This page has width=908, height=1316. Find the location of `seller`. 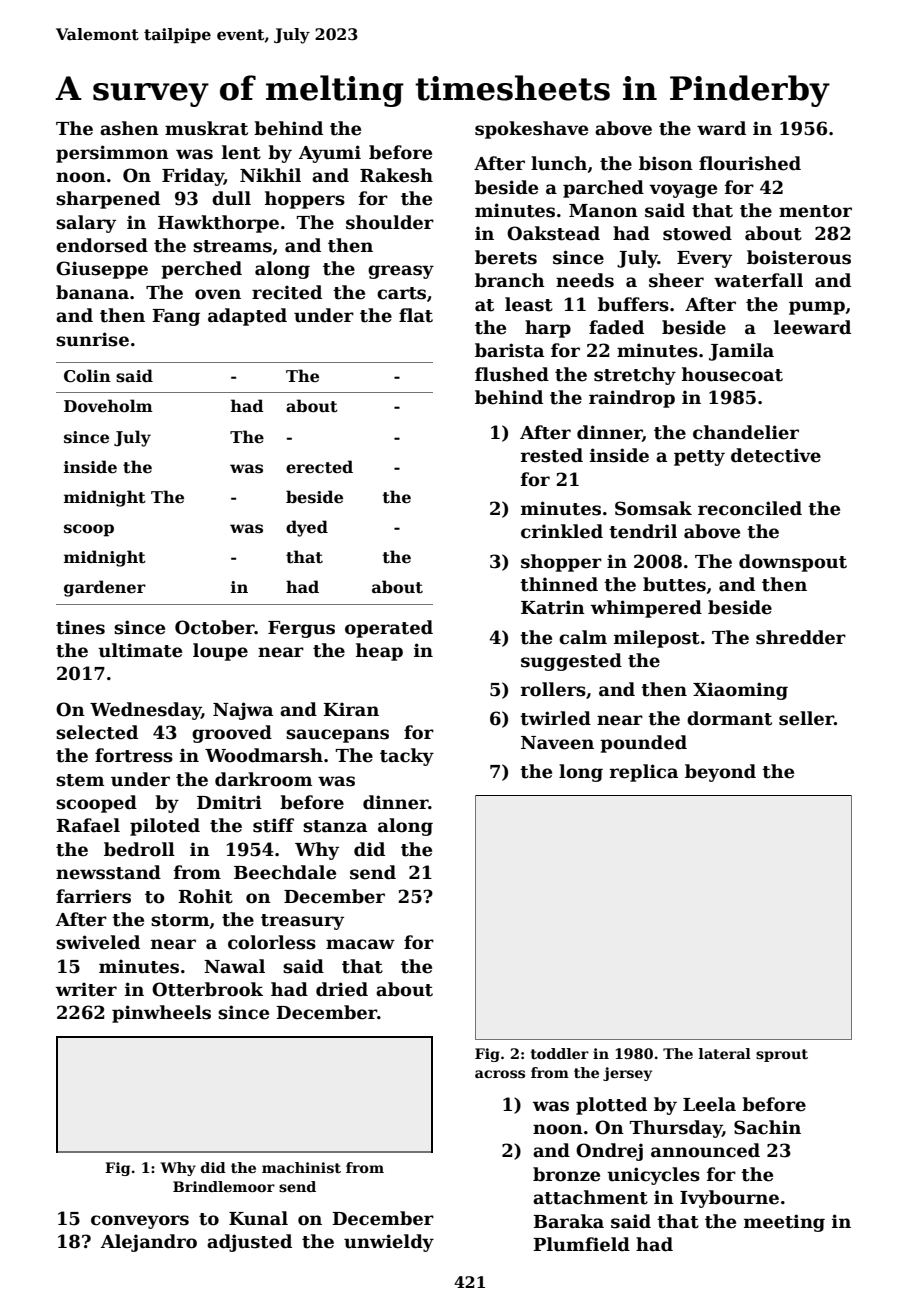

seller is located at coordinates (806, 718).
